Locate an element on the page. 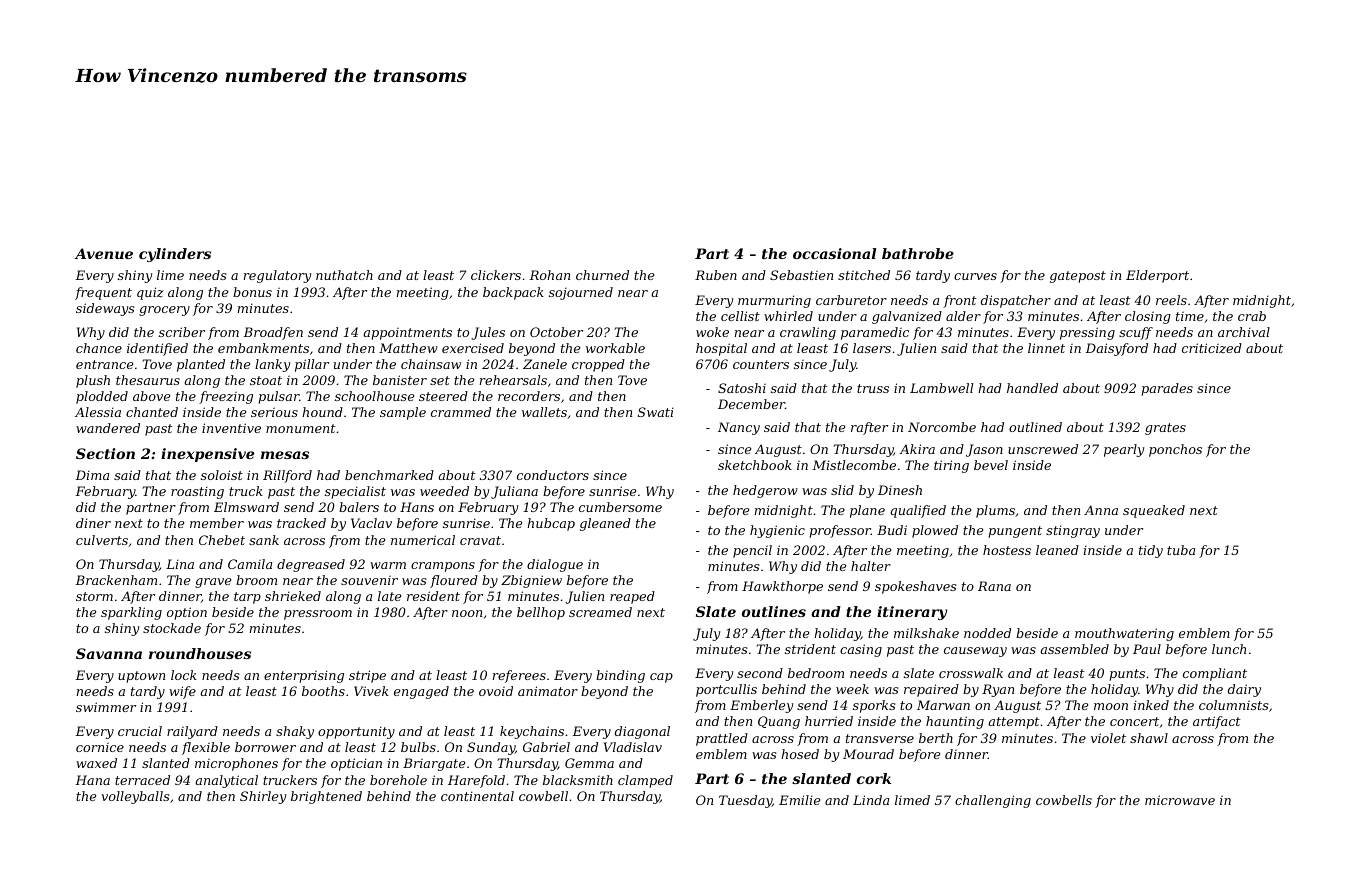  strident is located at coordinates (810, 649).
